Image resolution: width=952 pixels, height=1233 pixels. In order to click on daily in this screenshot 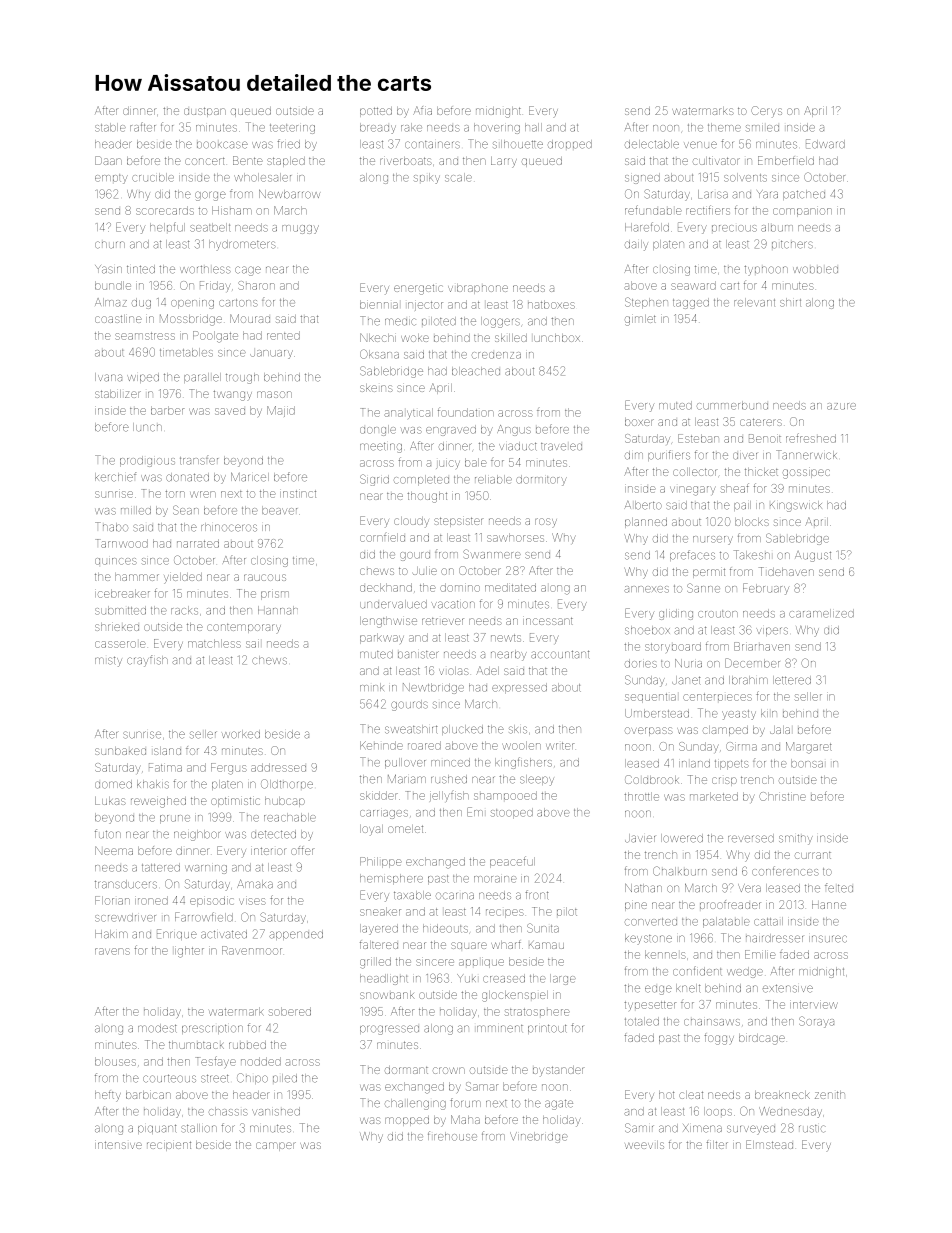, I will do `click(636, 245)`.
